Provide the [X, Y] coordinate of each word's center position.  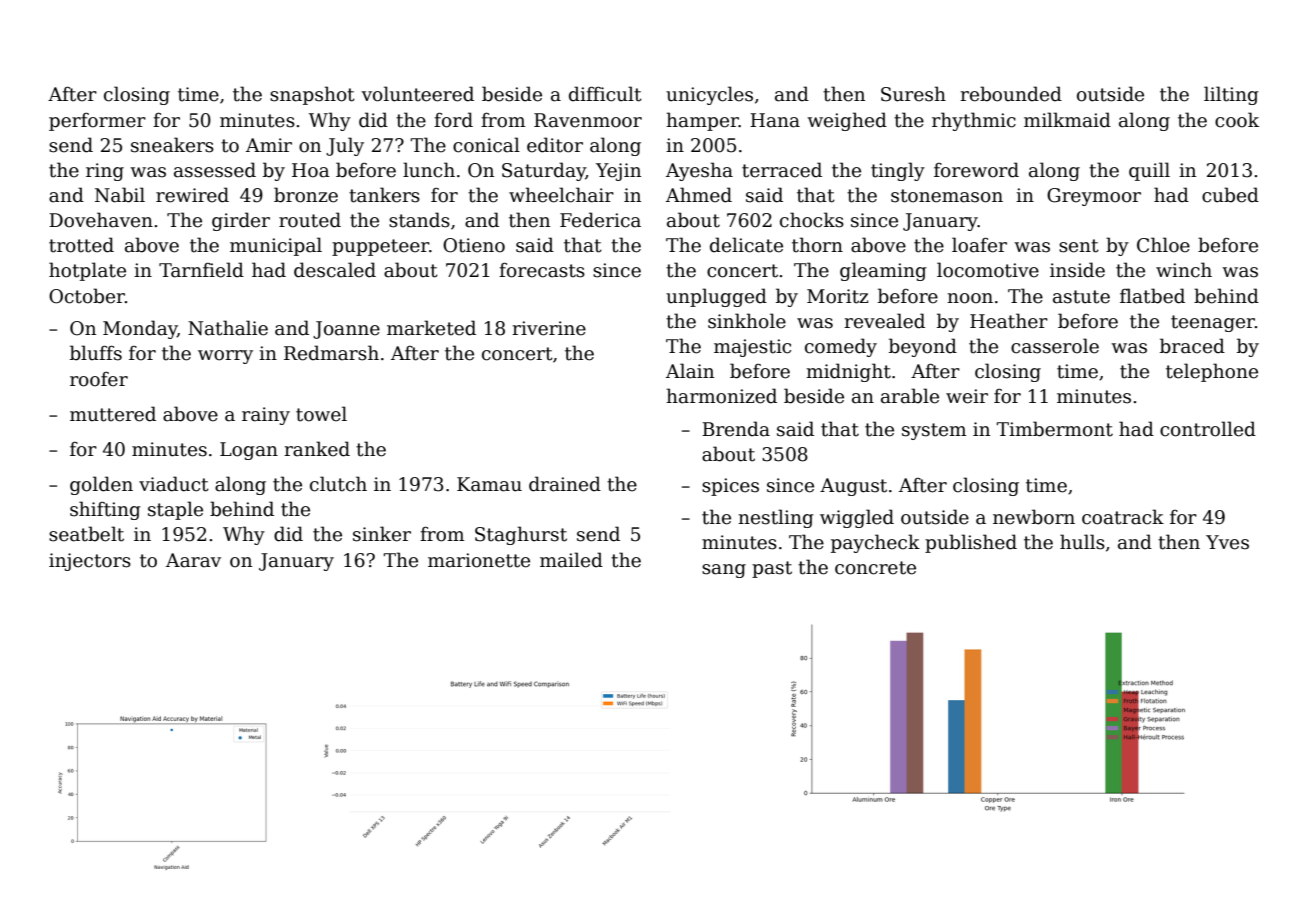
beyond [923, 347]
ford [453, 120]
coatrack [1123, 517]
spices [730, 487]
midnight [848, 372]
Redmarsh [331, 353]
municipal [276, 246]
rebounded [1011, 94]
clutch [338, 484]
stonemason [947, 196]
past [772, 569]
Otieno [474, 245]
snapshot [312, 95]
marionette [479, 560]
